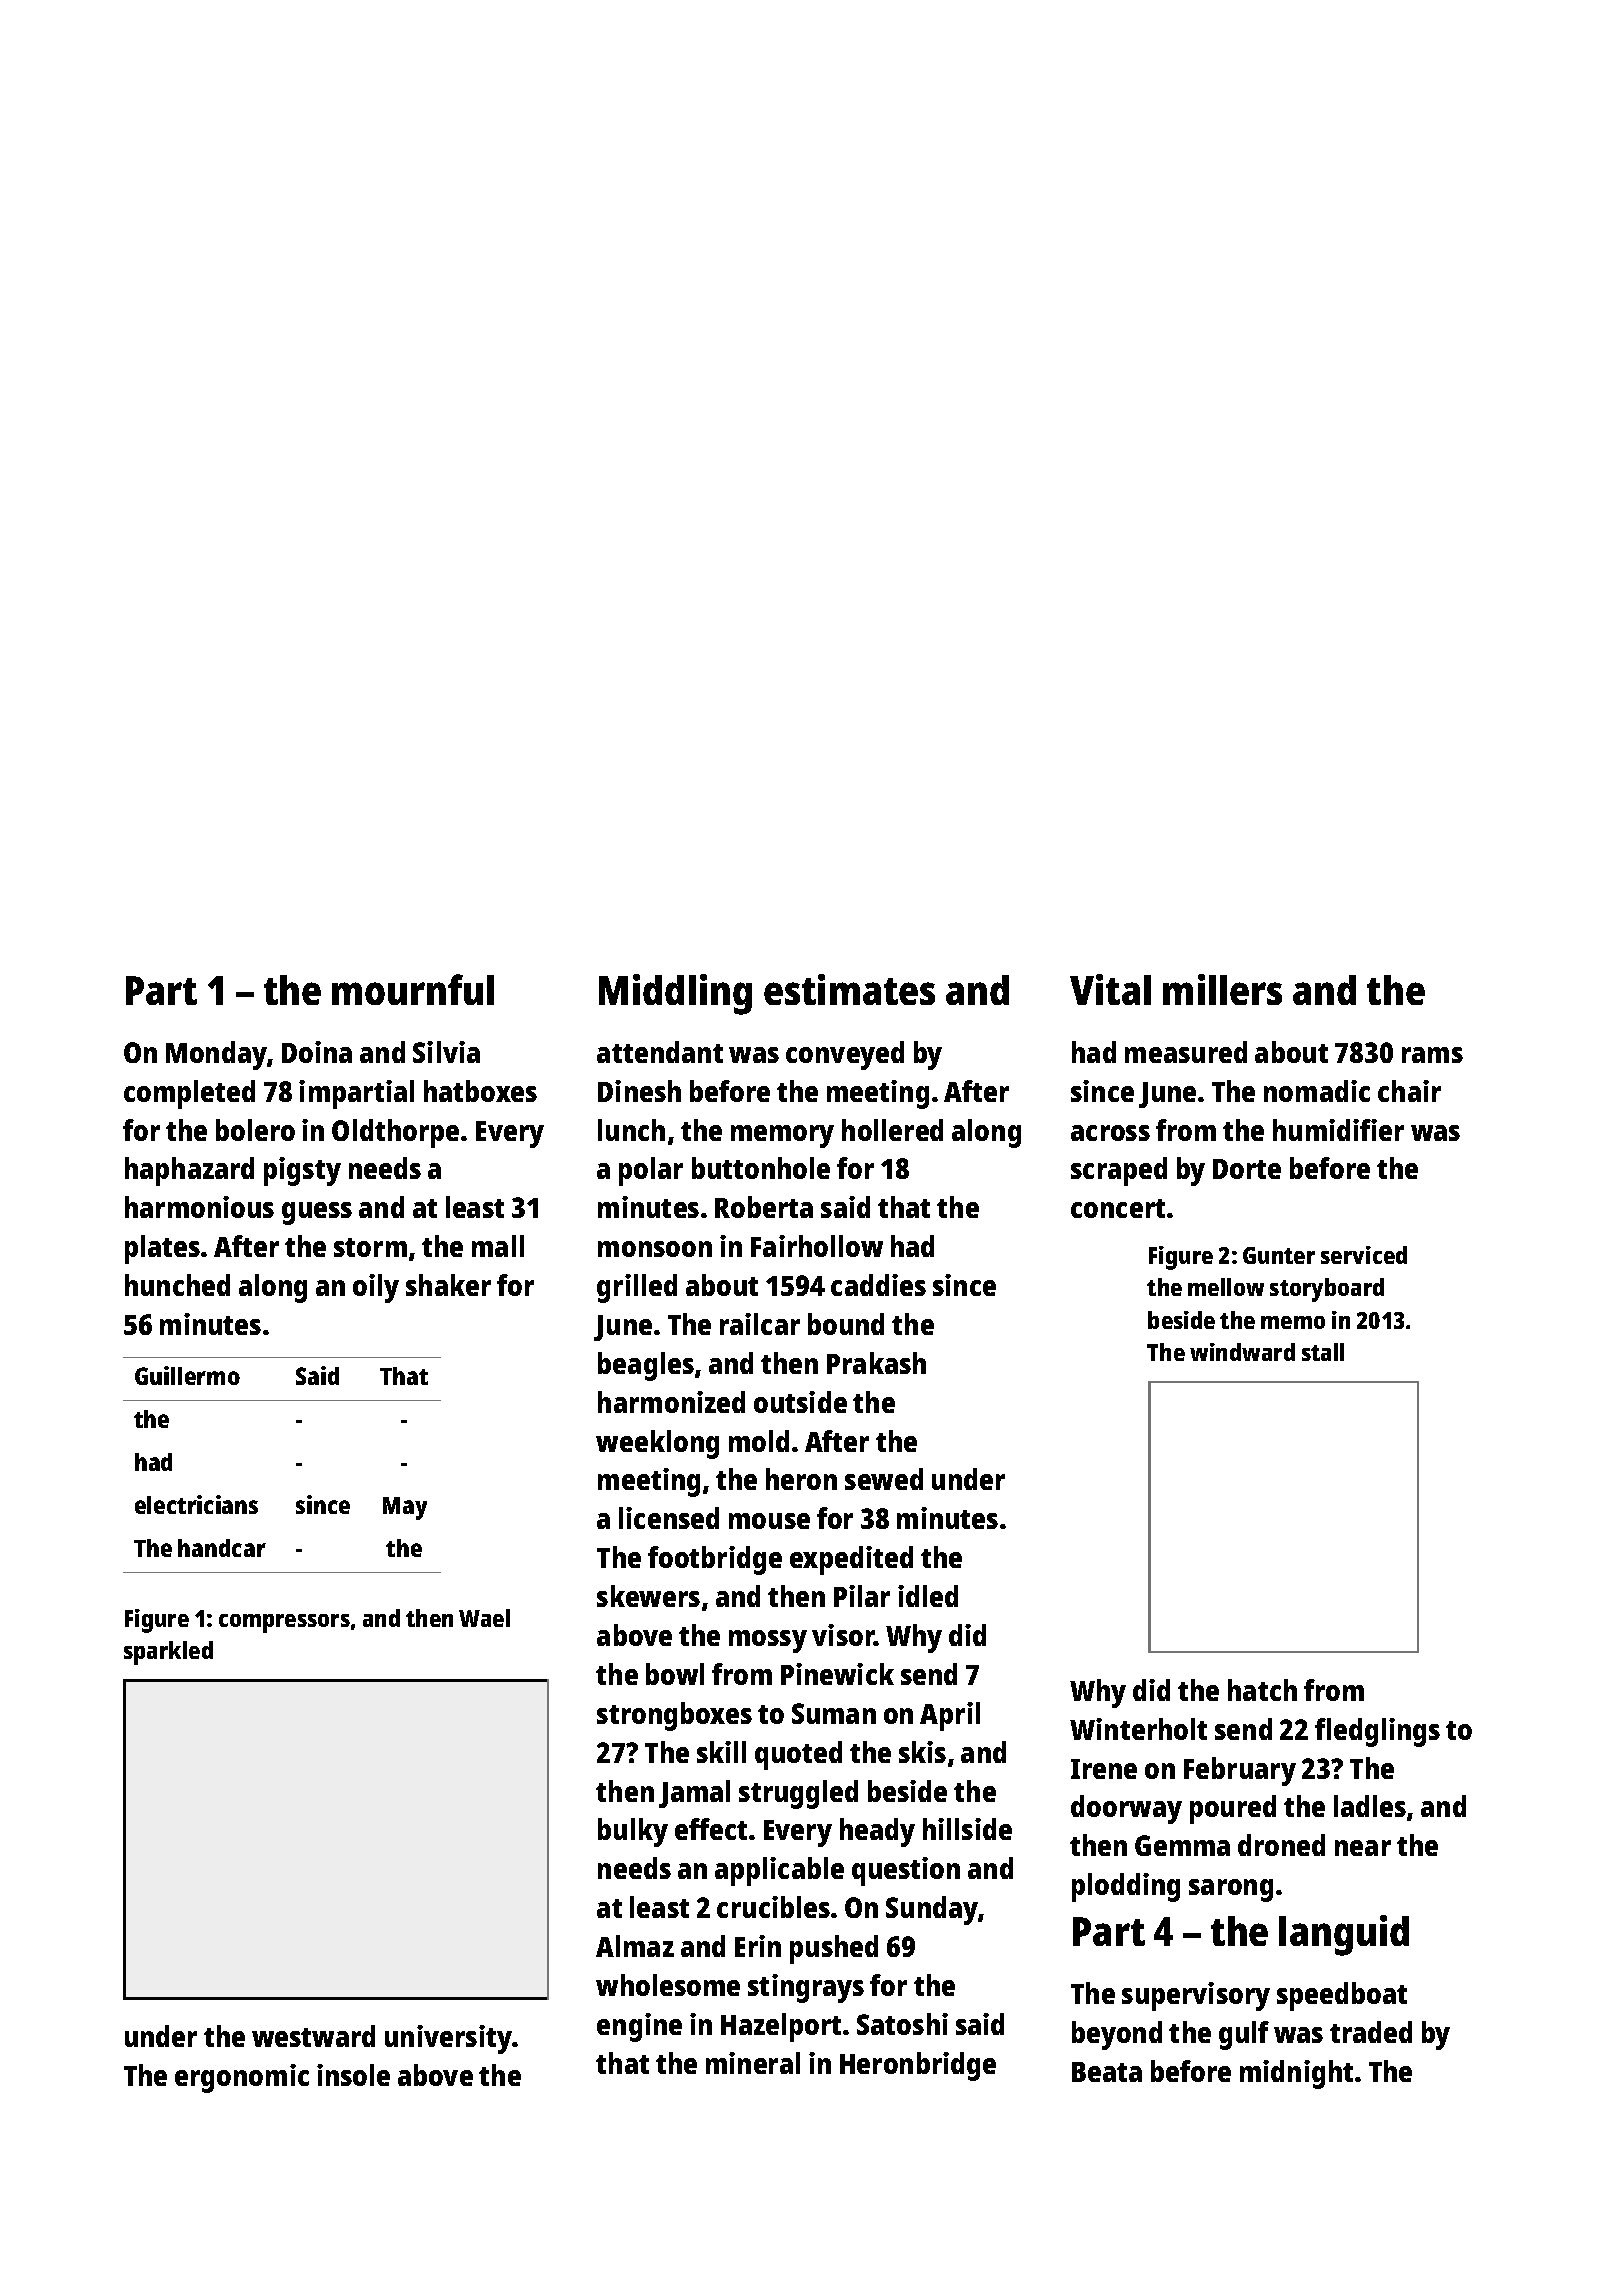 The height and width of the screenshot is (2292, 1620). Describe the element at coordinates (187, 1375) in the screenshot. I see `Guillermo` at that location.
